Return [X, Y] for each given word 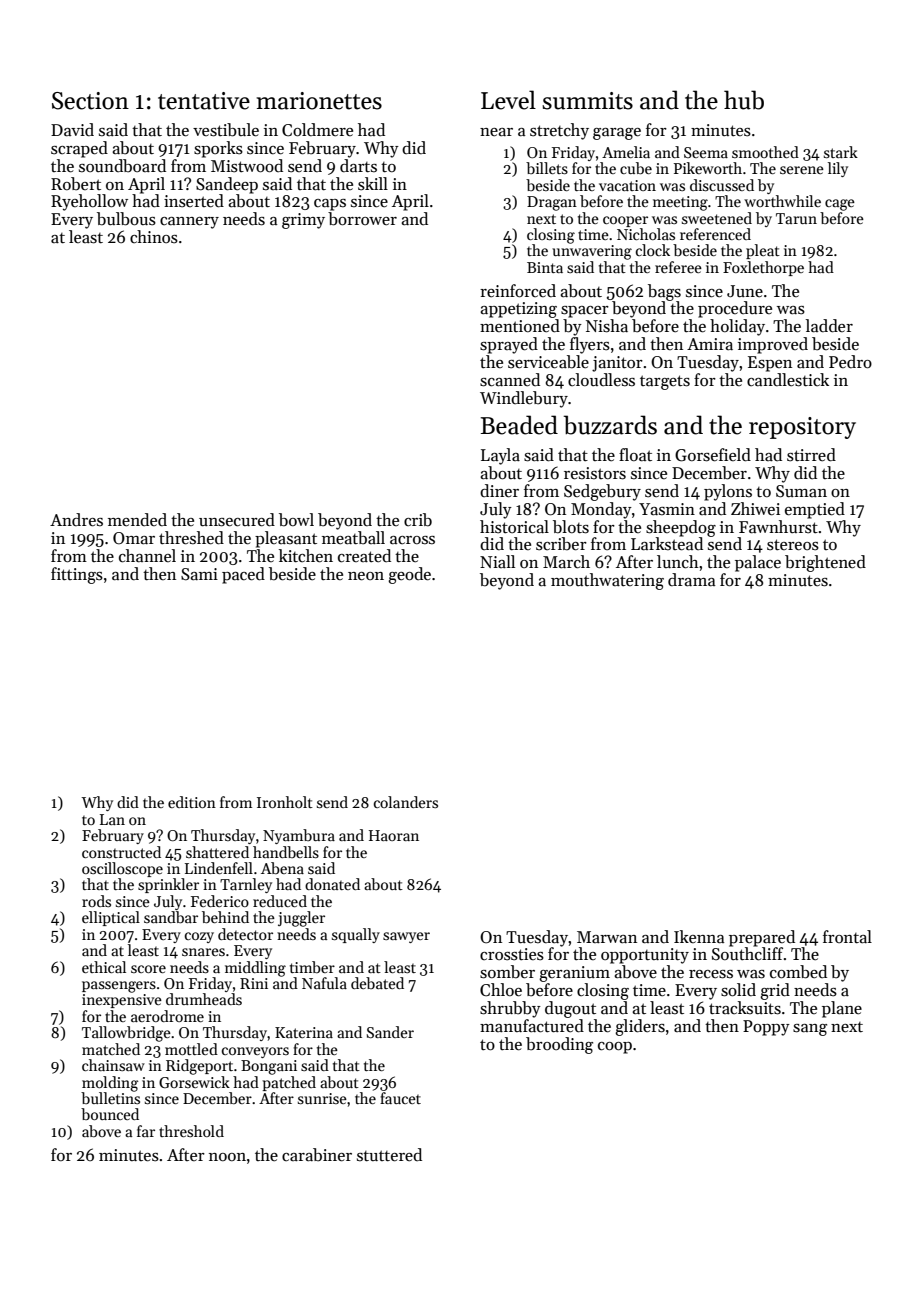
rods [96, 901]
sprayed [509, 345]
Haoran [394, 835]
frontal [847, 937]
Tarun [796, 218]
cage [840, 205]
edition [192, 802]
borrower [362, 219]
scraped [79, 149]
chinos [154, 237]
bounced [110, 1114]
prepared [762, 938]
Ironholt [285, 802]
